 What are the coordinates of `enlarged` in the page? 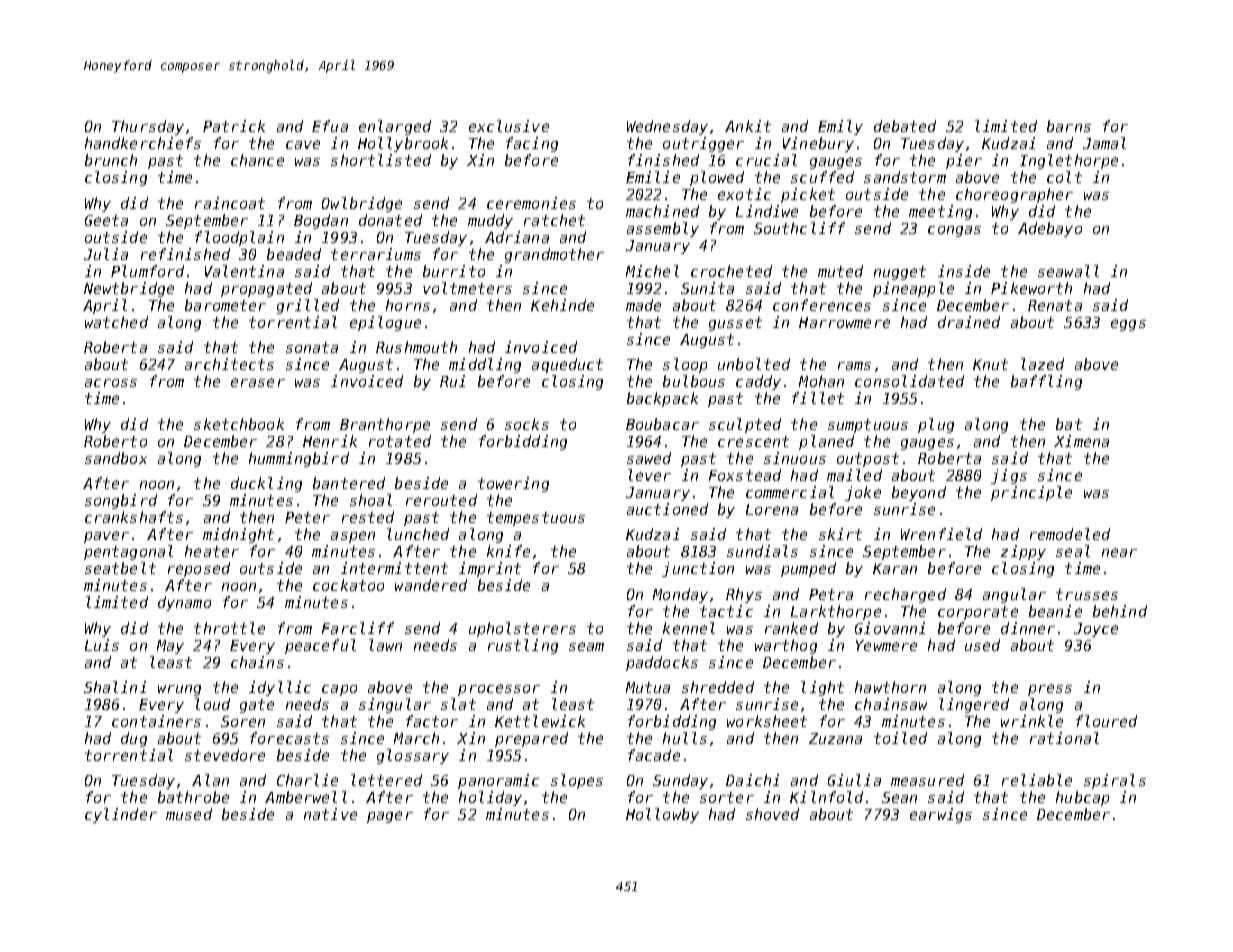 It's located at (395, 127).
